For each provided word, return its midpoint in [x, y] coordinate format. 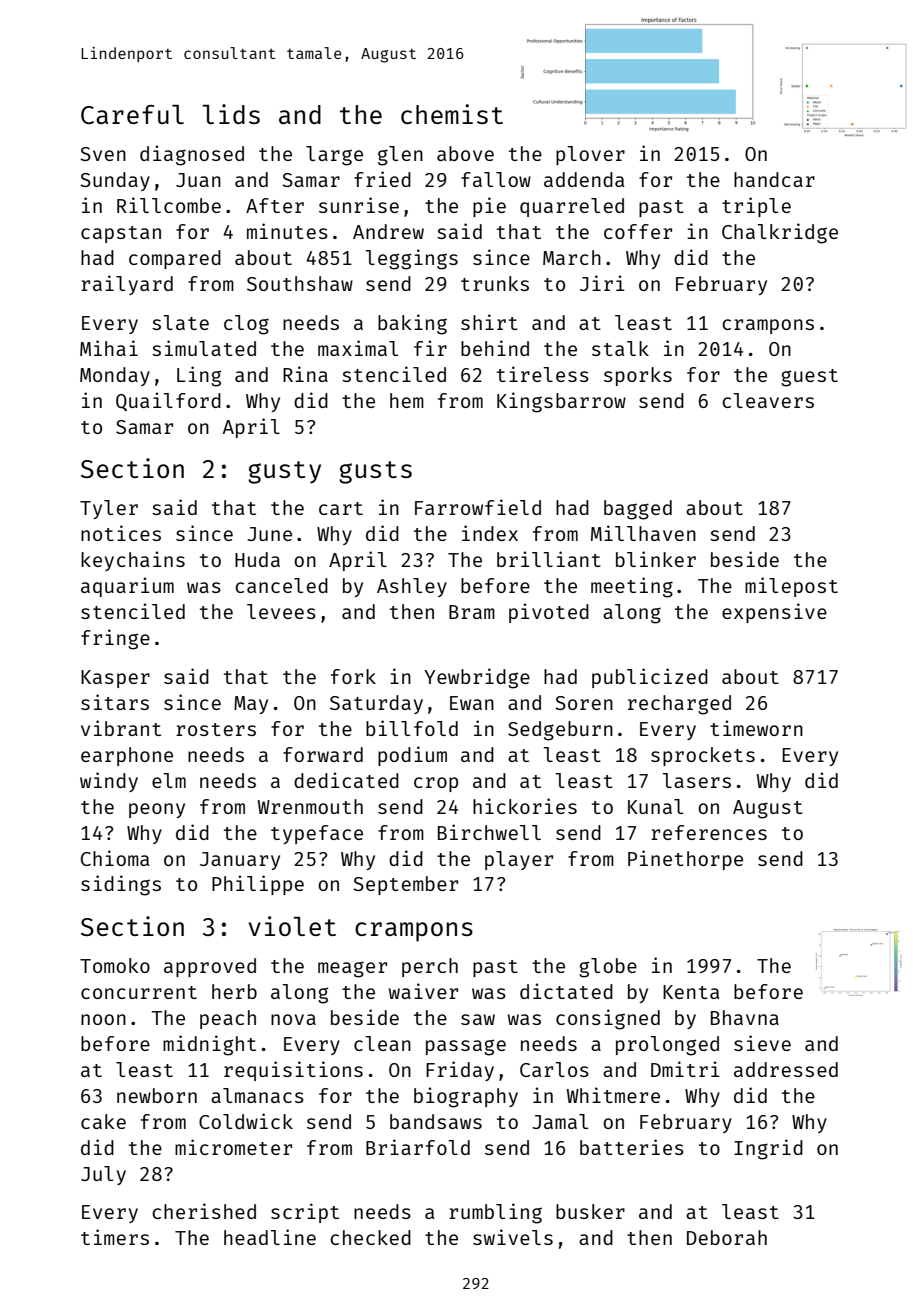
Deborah [727, 1237]
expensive [774, 613]
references [709, 832]
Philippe [258, 885]
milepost [791, 587]
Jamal [560, 1121]
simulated [204, 348]
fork [353, 676]
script [305, 1213]
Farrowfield [478, 507]
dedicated [346, 780]
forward [323, 754]
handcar [774, 179]
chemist [452, 114]
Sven [103, 154]
